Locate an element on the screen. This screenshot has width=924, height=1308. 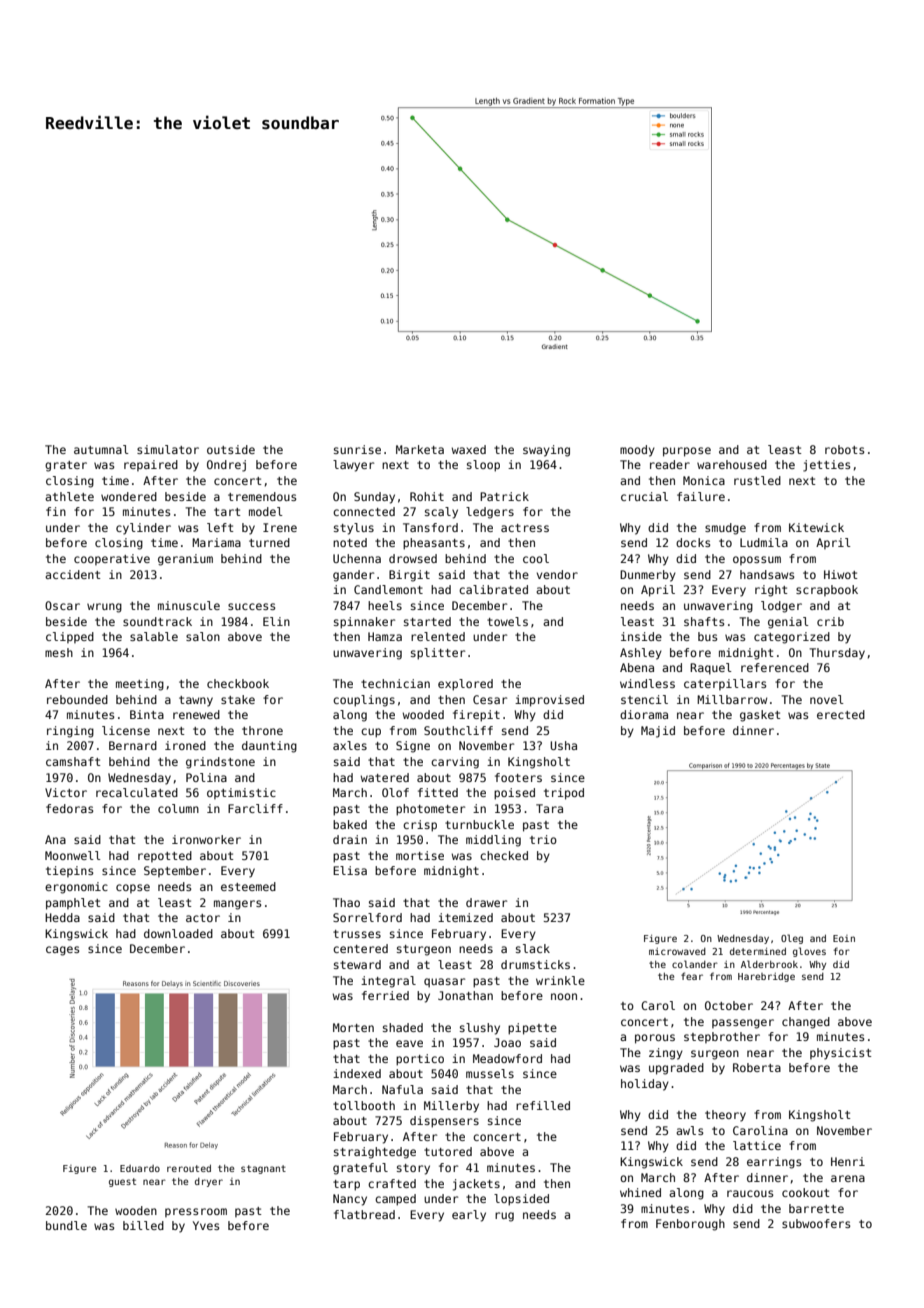
repotted is located at coordinates (165, 856).
